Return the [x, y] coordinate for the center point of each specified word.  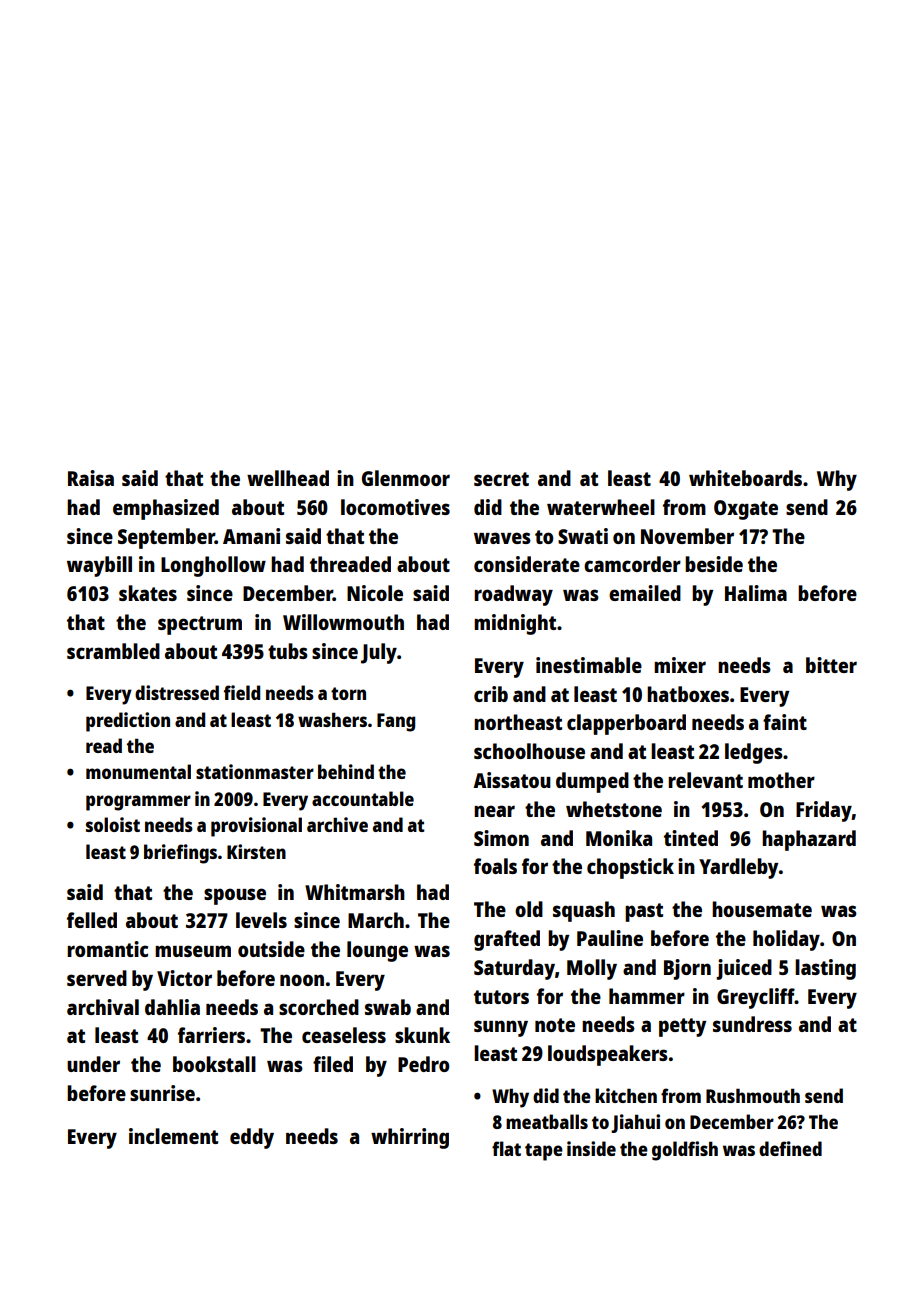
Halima [756, 593]
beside [714, 564]
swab [388, 1007]
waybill [99, 566]
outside [271, 949]
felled [92, 920]
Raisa [91, 478]
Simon [501, 838]
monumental [138, 771]
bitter [831, 665]
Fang [396, 722]
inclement [173, 1136]
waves [502, 538]
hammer [647, 996]
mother [781, 780]
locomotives [395, 507]
